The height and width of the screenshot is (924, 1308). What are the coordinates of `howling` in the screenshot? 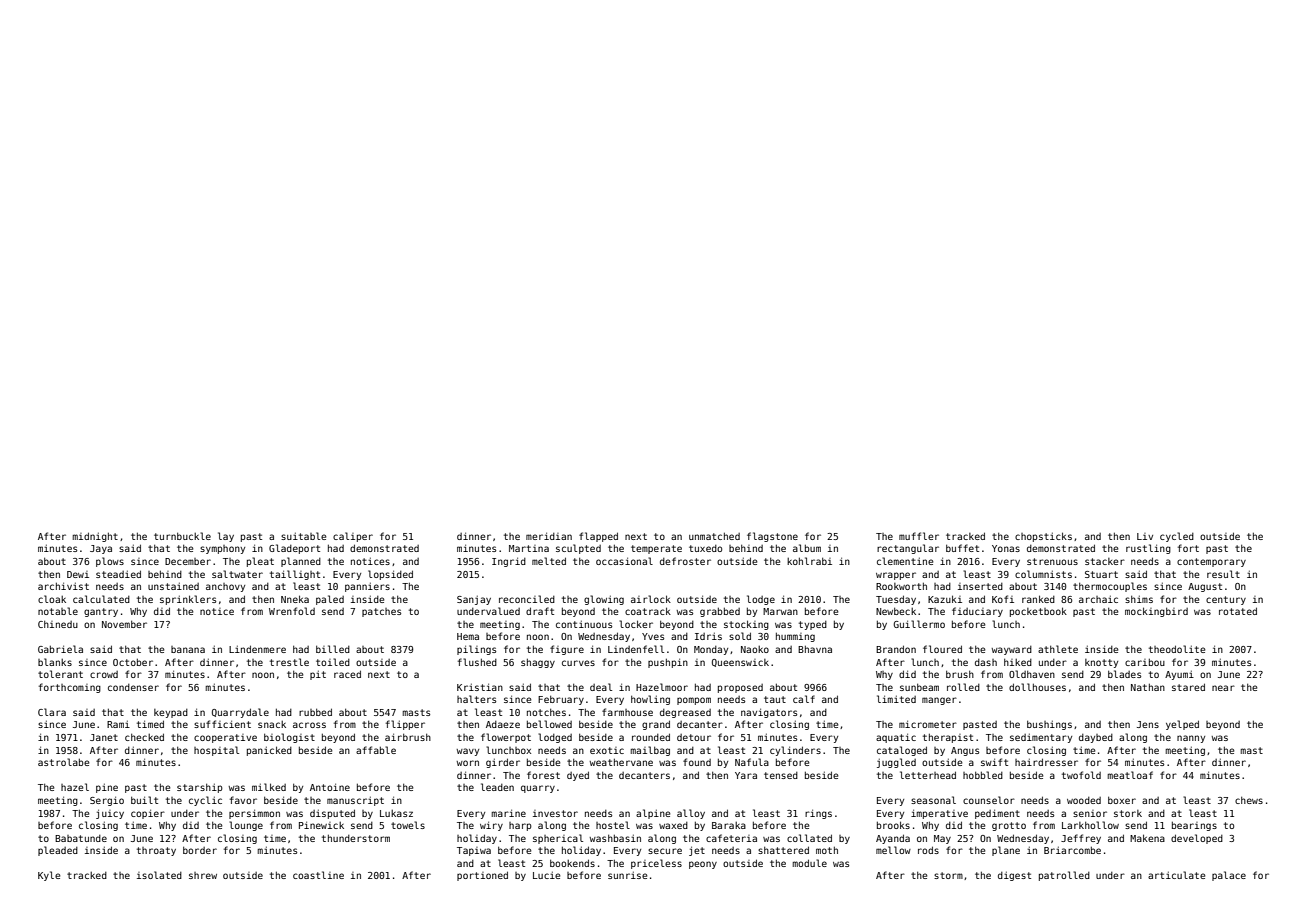 It's located at (650, 700).
